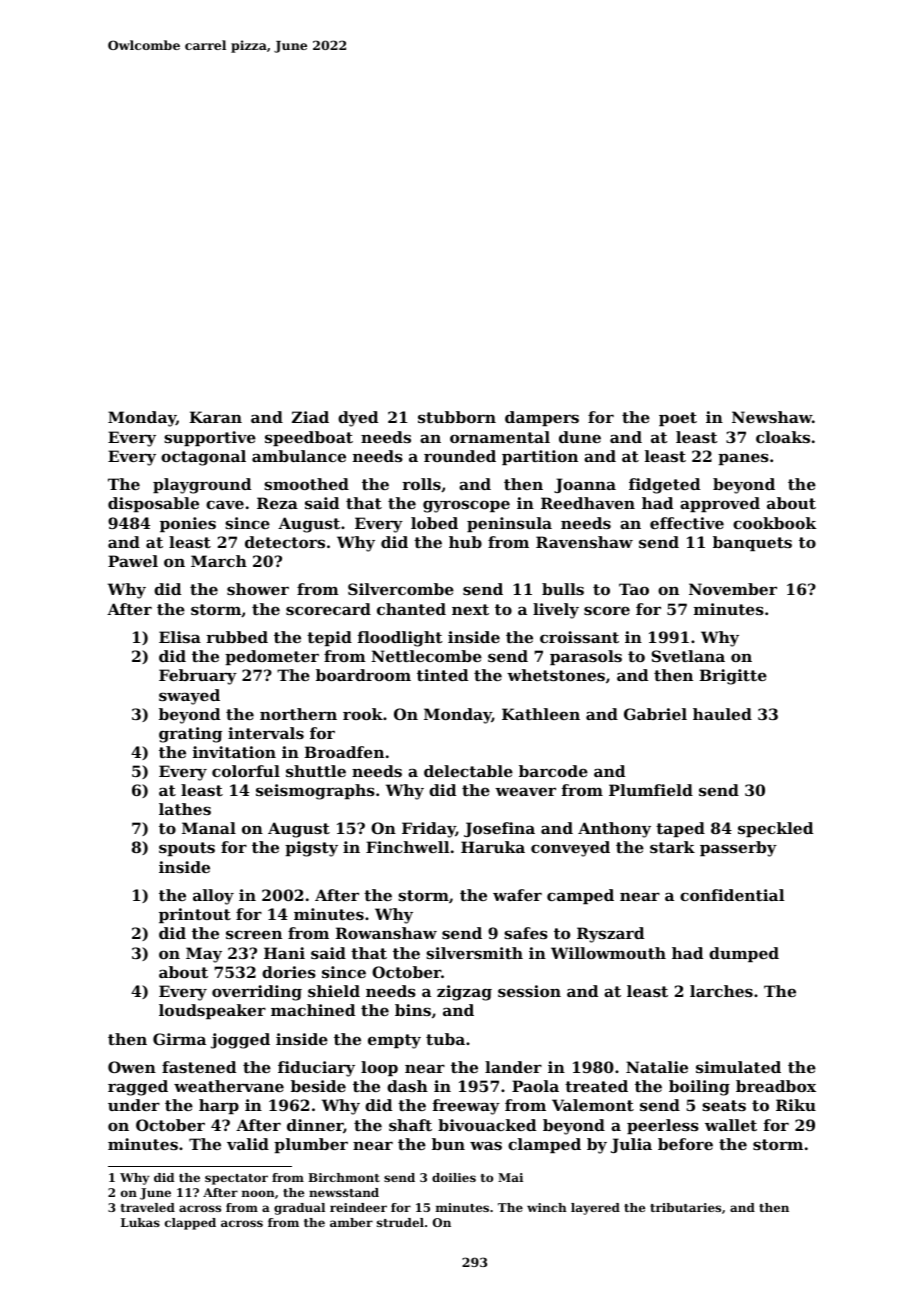 The image size is (924, 1308). What do you see at coordinates (190, 735) in the screenshot?
I see `grating` at bounding box center [190, 735].
